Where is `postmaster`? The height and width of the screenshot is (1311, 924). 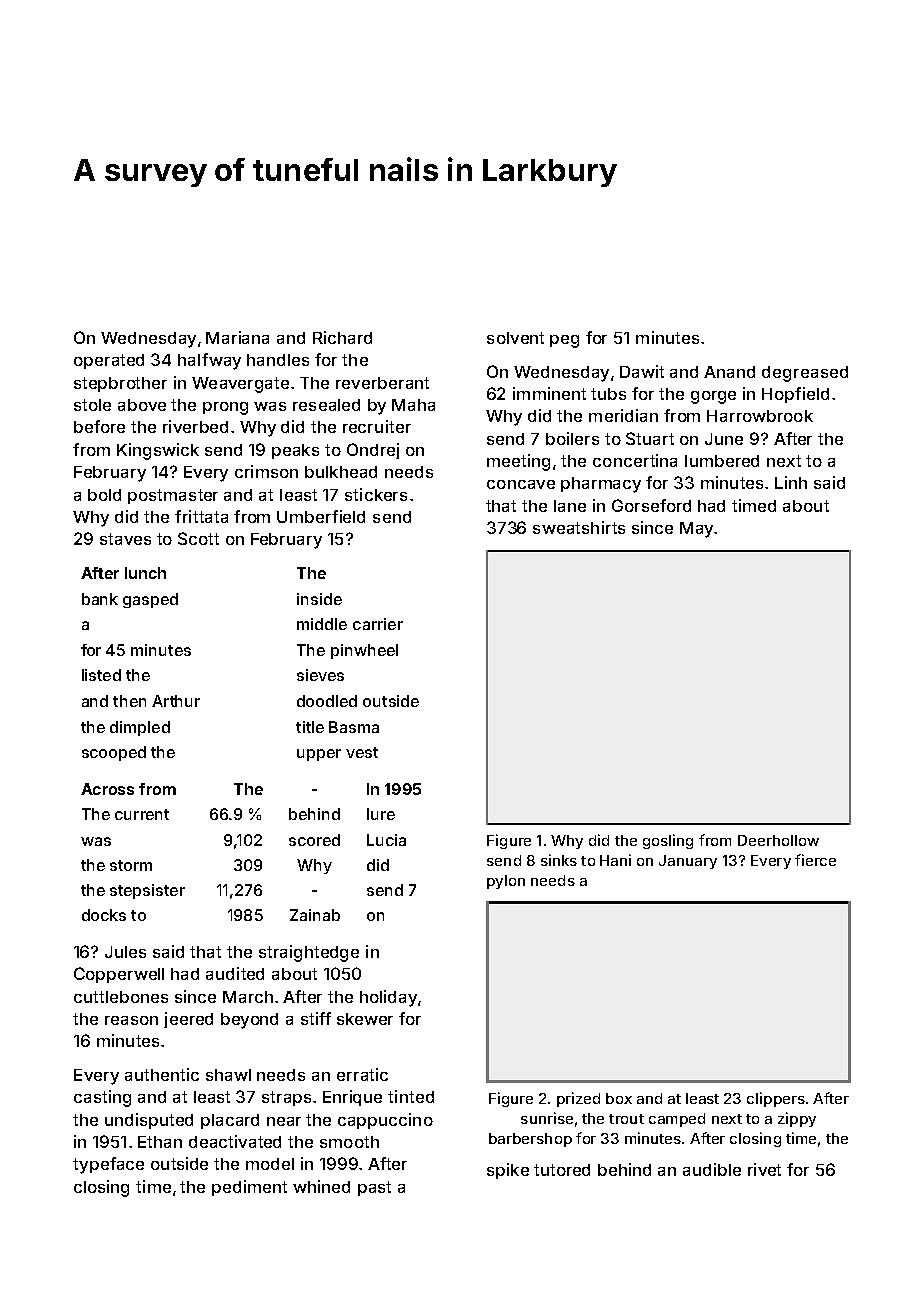 postmaster is located at coordinates (173, 496).
